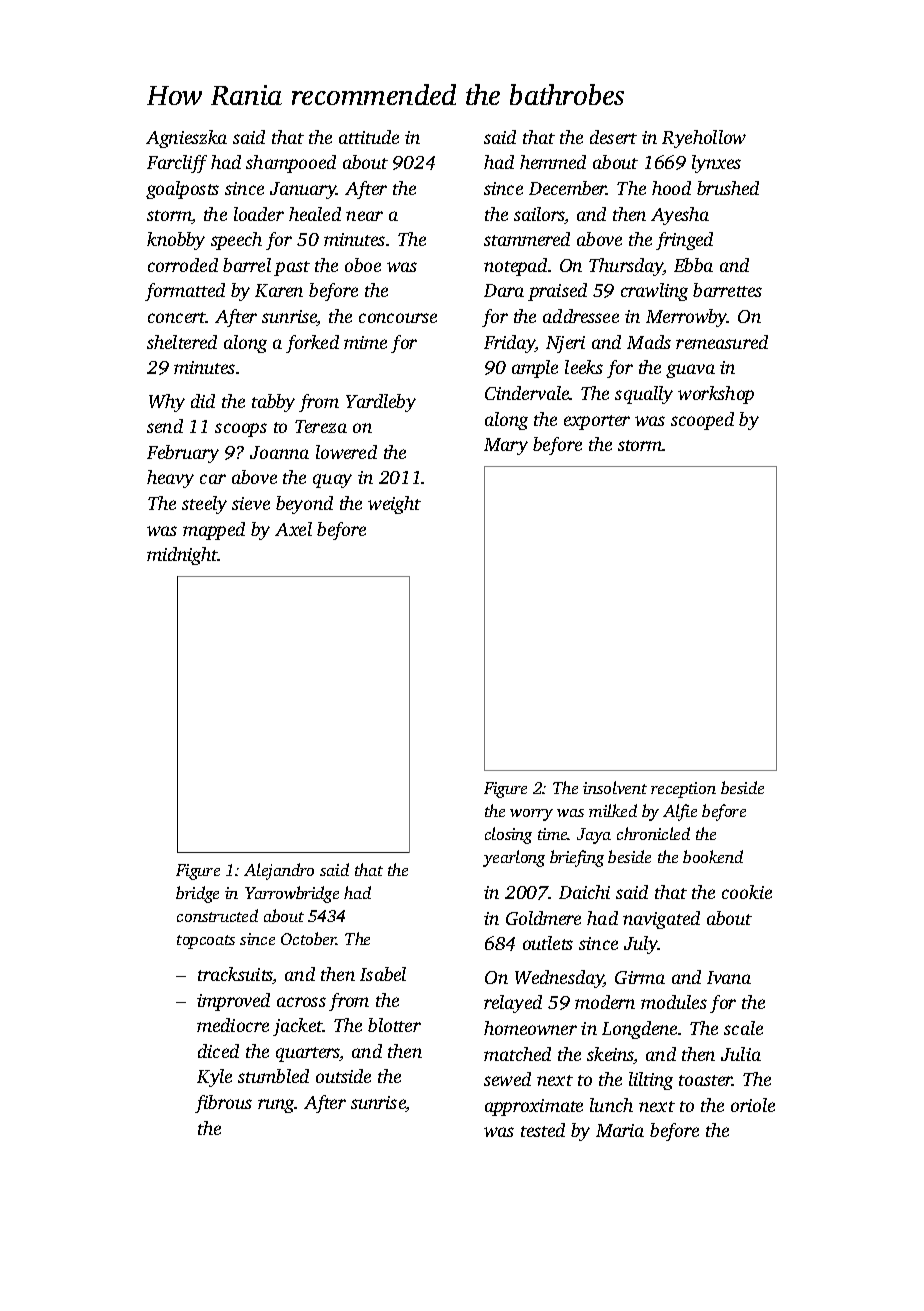  What do you see at coordinates (186, 139) in the page?
I see `Agnieszka` at bounding box center [186, 139].
